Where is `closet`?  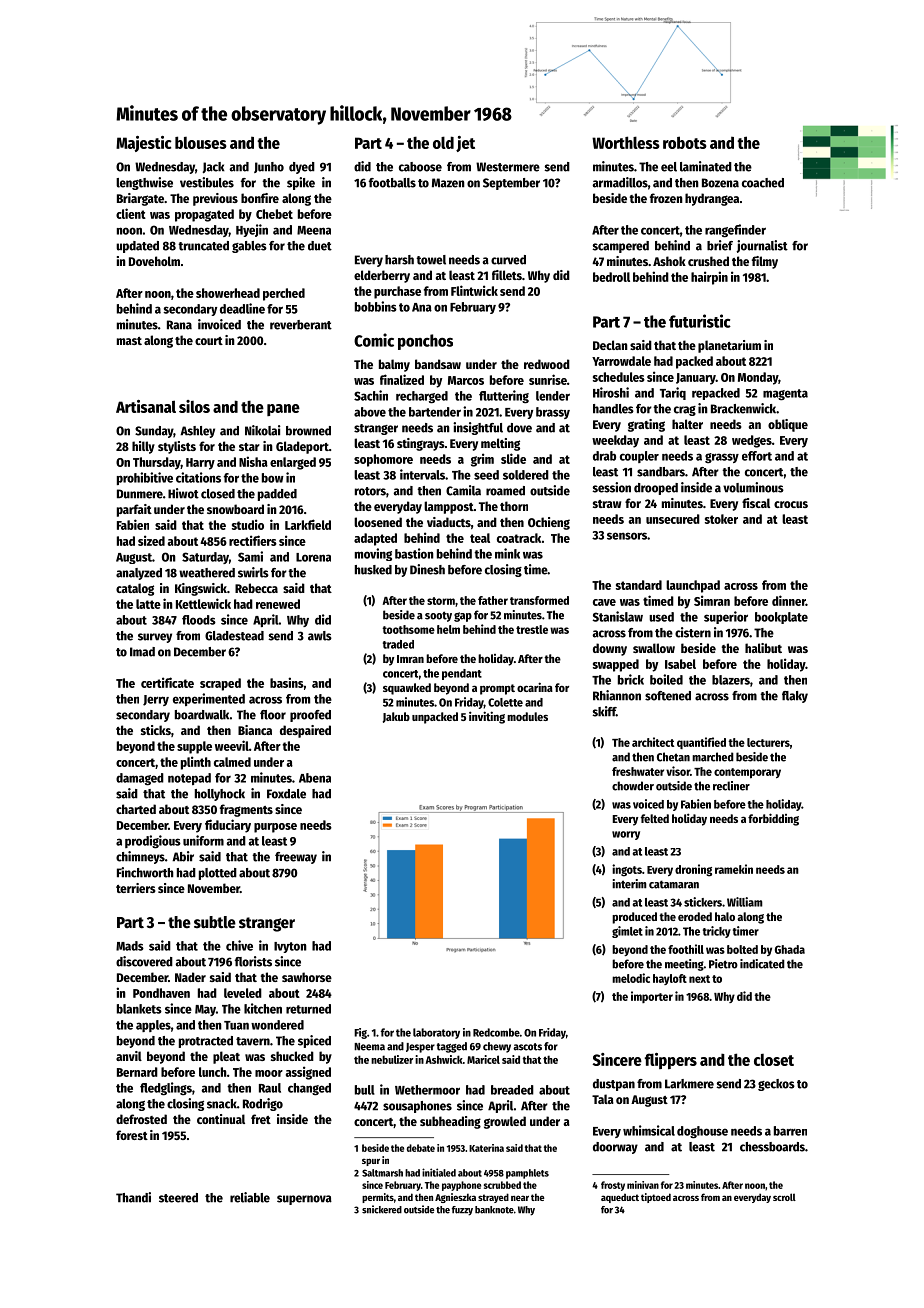 closet is located at coordinates (774, 1060).
